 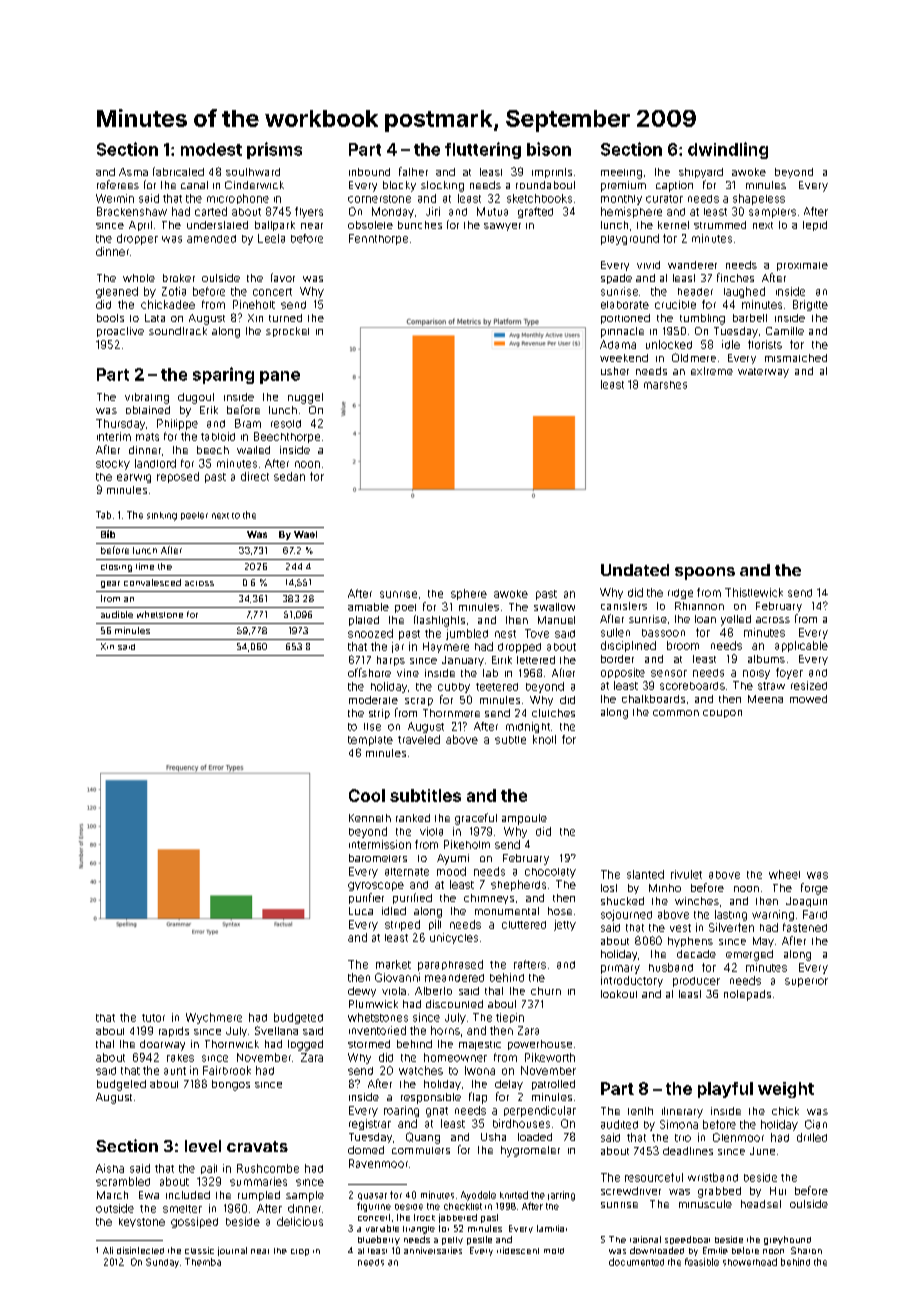 I want to click on inbound, so click(x=369, y=172).
